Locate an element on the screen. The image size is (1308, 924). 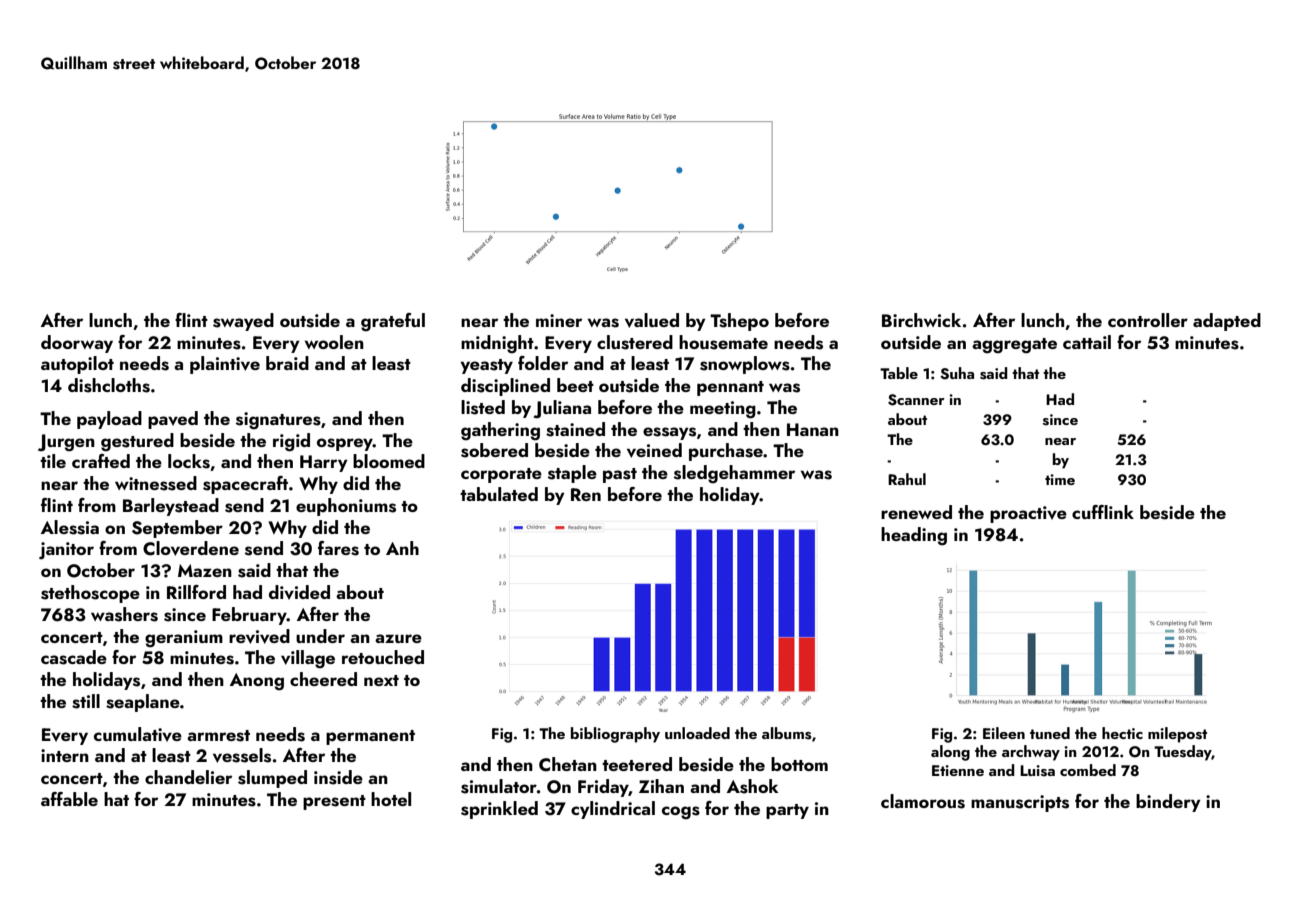
Rahul is located at coordinates (907, 479).
